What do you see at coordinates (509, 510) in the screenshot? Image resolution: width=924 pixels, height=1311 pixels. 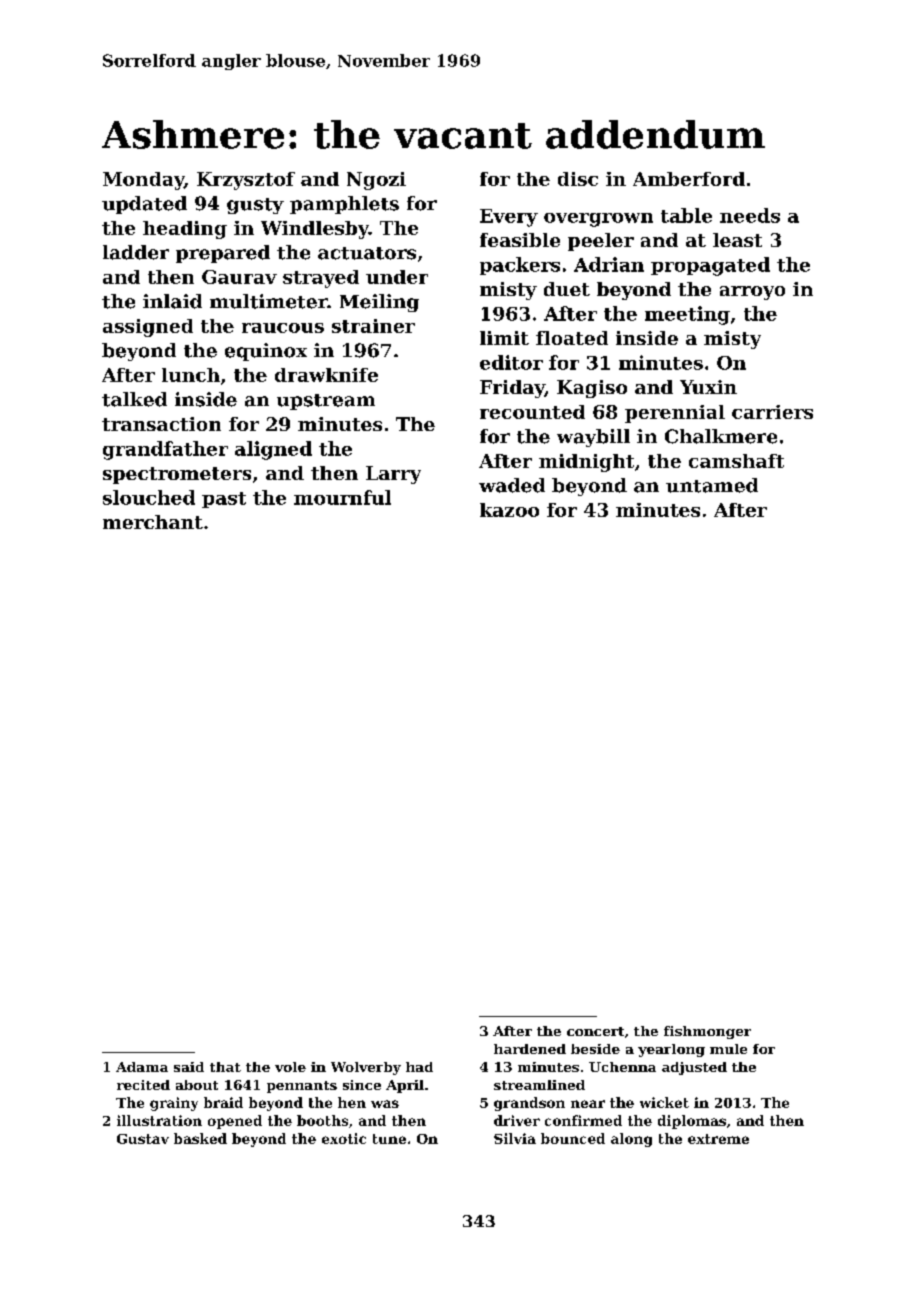 I see `kazoo` at bounding box center [509, 510].
